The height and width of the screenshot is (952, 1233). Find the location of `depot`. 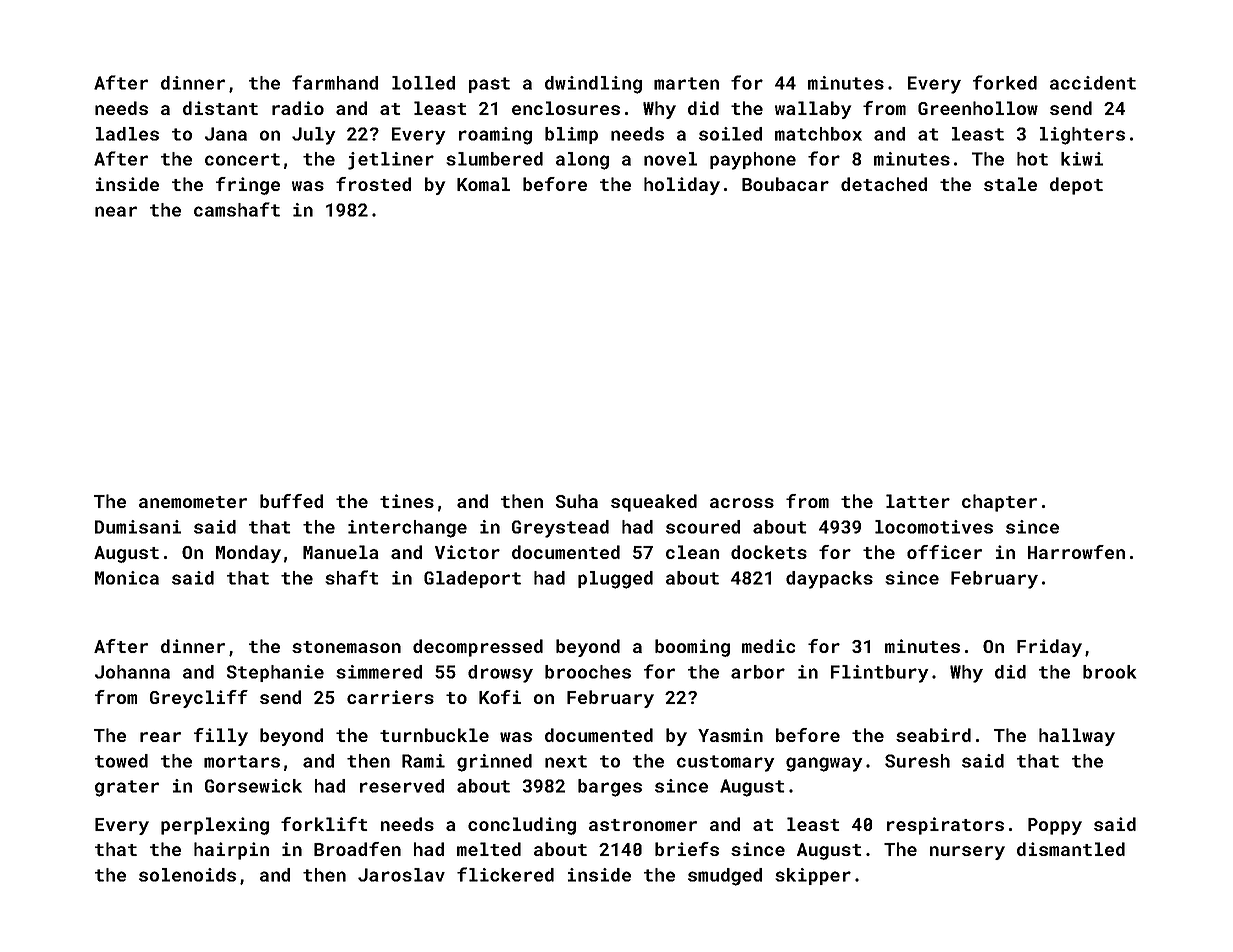

depot is located at coordinates (1076, 186).
